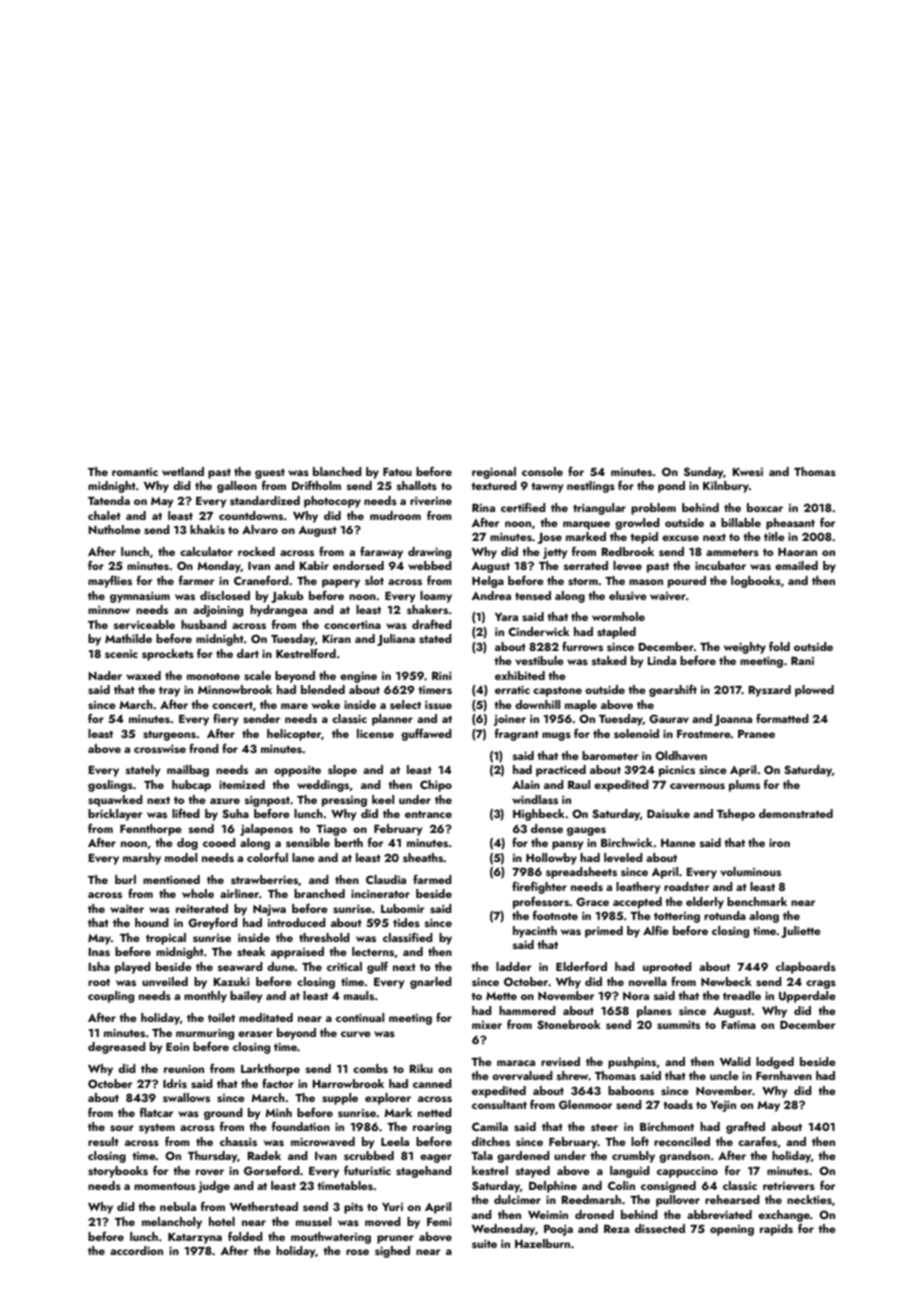 Image resolution: width=924 pixels, height=1308 pixels. Describe the element at coordinates (195, 1238) in the screenshot. I see `Katarzyna` at that location.
